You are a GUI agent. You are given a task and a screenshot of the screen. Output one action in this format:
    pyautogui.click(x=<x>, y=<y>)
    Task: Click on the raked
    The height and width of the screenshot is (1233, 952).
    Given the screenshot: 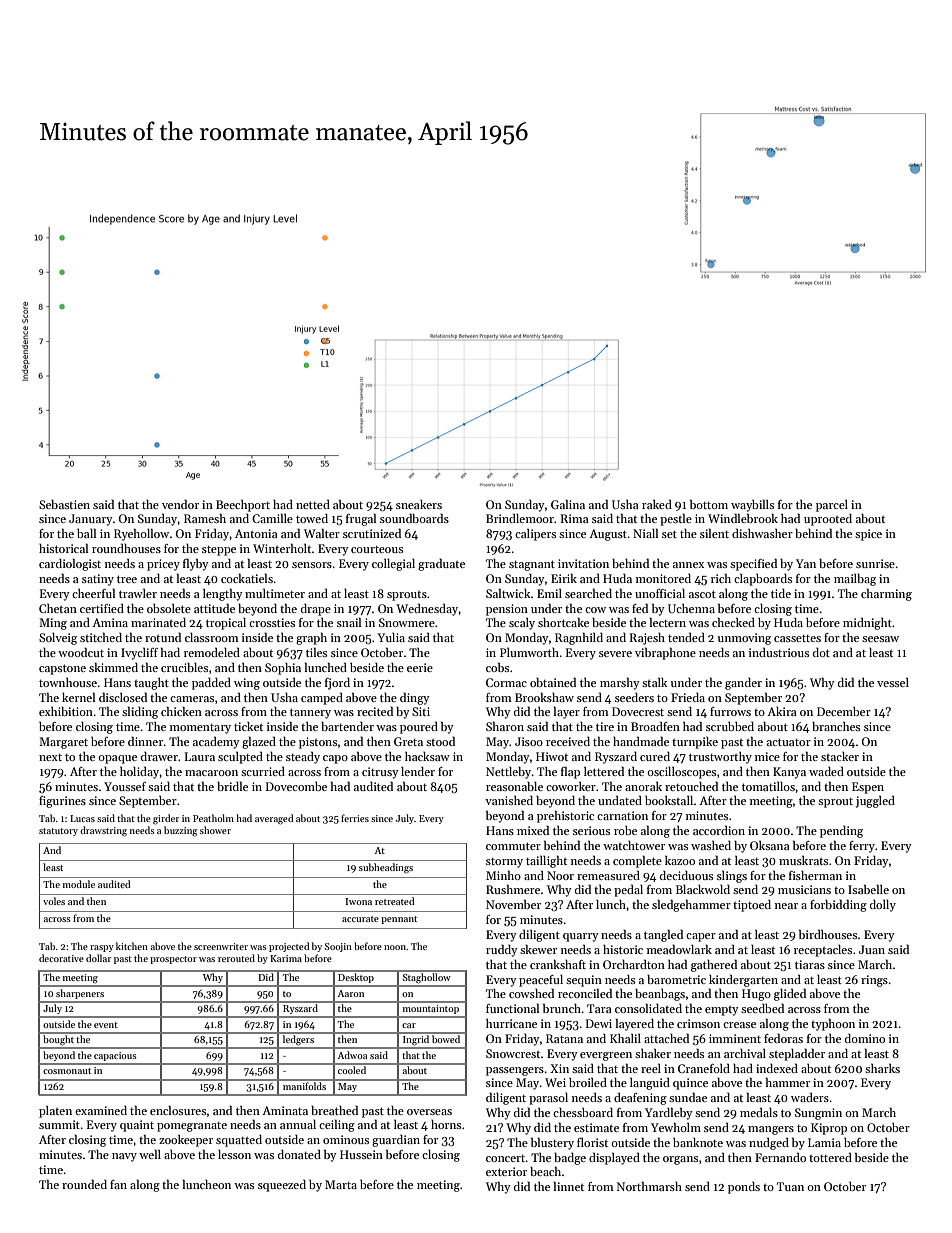 What is the action you would take?
    pyautogui.click(x=657, y=504)
